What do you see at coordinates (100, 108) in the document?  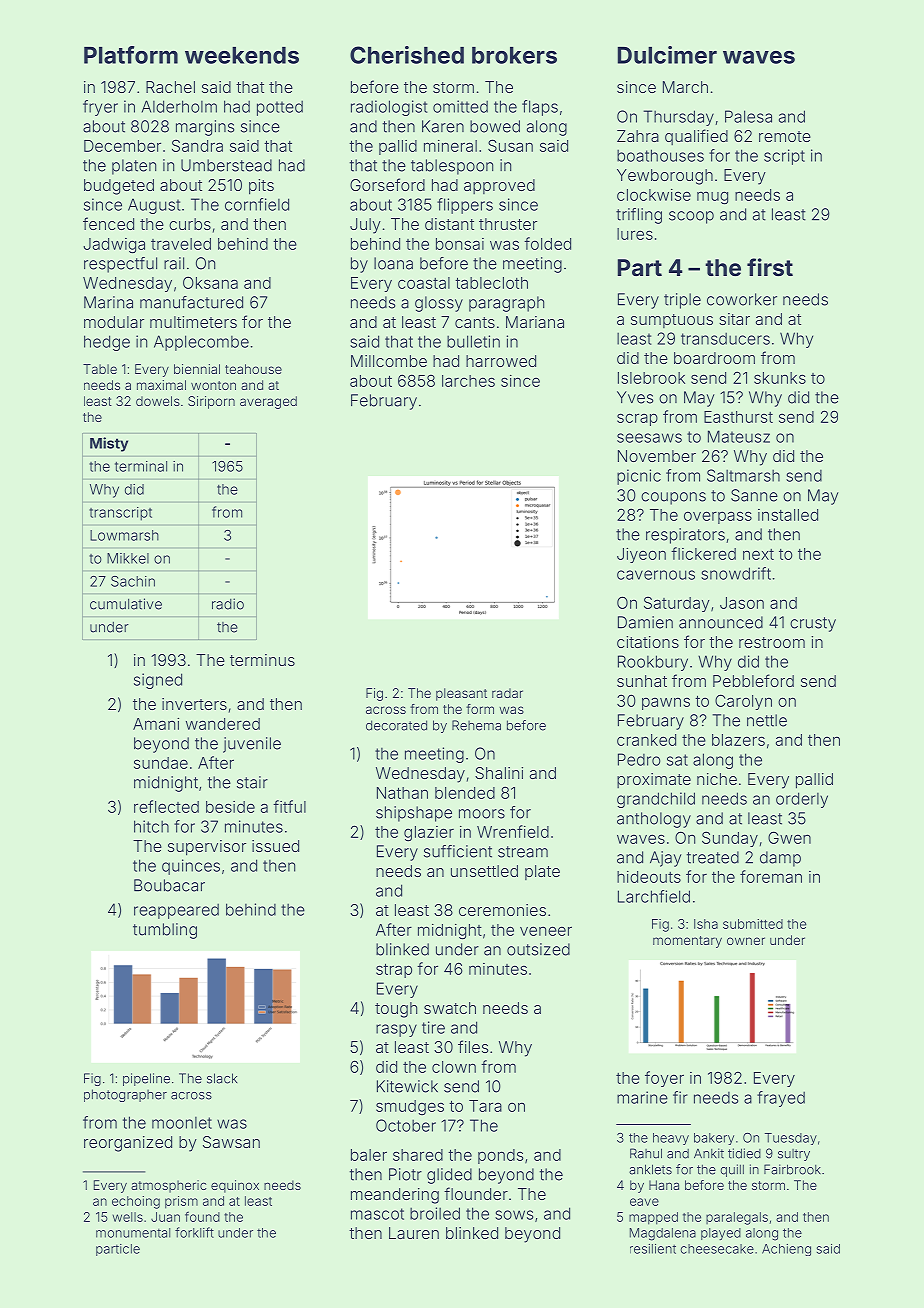 I see `fryer` at bounding box center [100, 108].
